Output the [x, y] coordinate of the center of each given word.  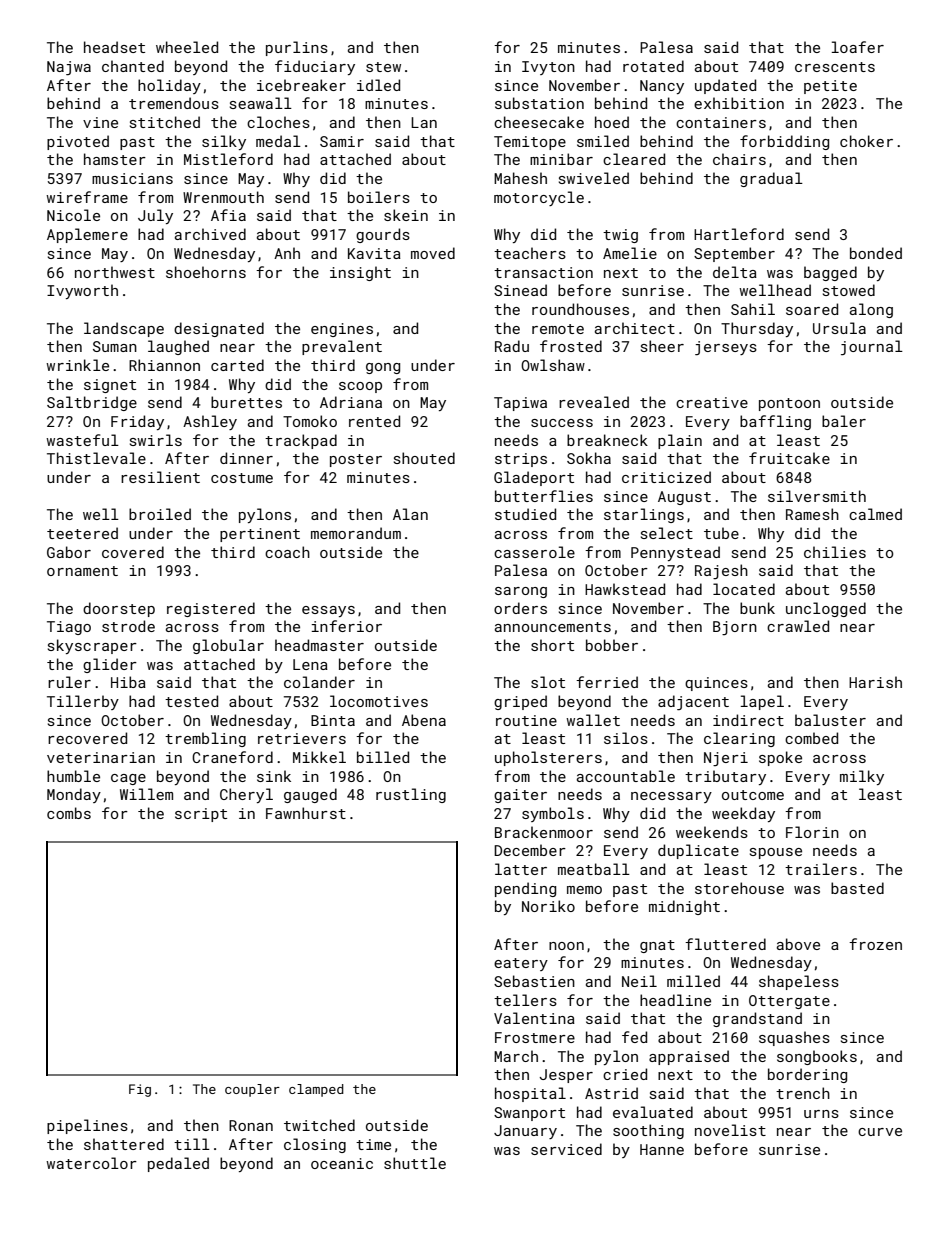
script [201, 815]
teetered [82, 533]
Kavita [374, 253]
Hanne [662, 1149]
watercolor [91, 1163]
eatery [521, 964]
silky [224, 142]
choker [866, 141]
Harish [875, 682]
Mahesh [520, 178]
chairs [739, 159]
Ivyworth [82, 291]
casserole [534, 552]
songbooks [817, 1057]
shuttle [415, 1163]
